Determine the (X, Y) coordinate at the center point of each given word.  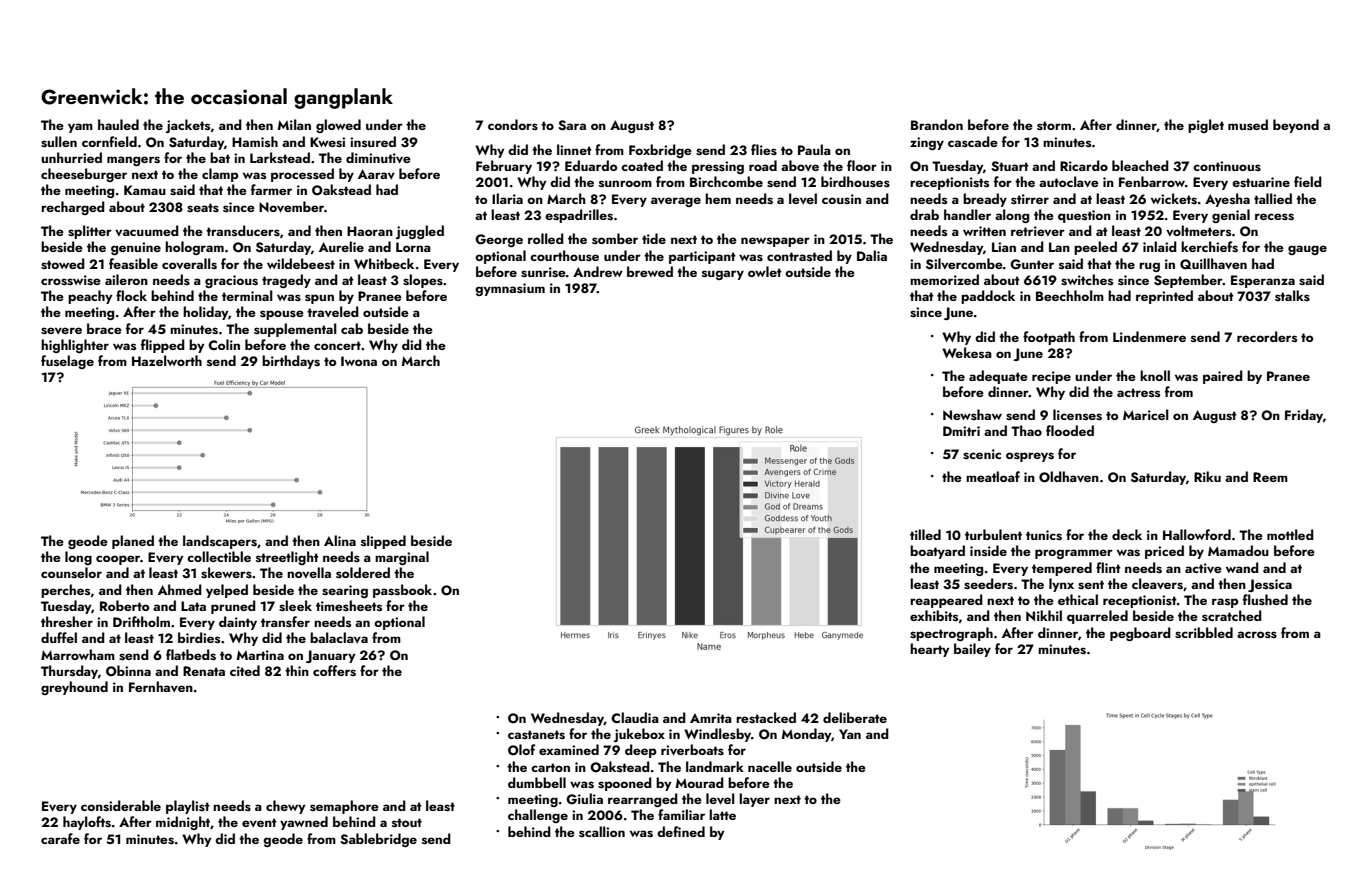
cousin (841, 199)
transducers (243, 230)
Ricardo (1084, 165)
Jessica (1270, 585)
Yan (850, 734)
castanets (536, 734)
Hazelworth (167, 360)
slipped (383, 542)
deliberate (855, 717)
